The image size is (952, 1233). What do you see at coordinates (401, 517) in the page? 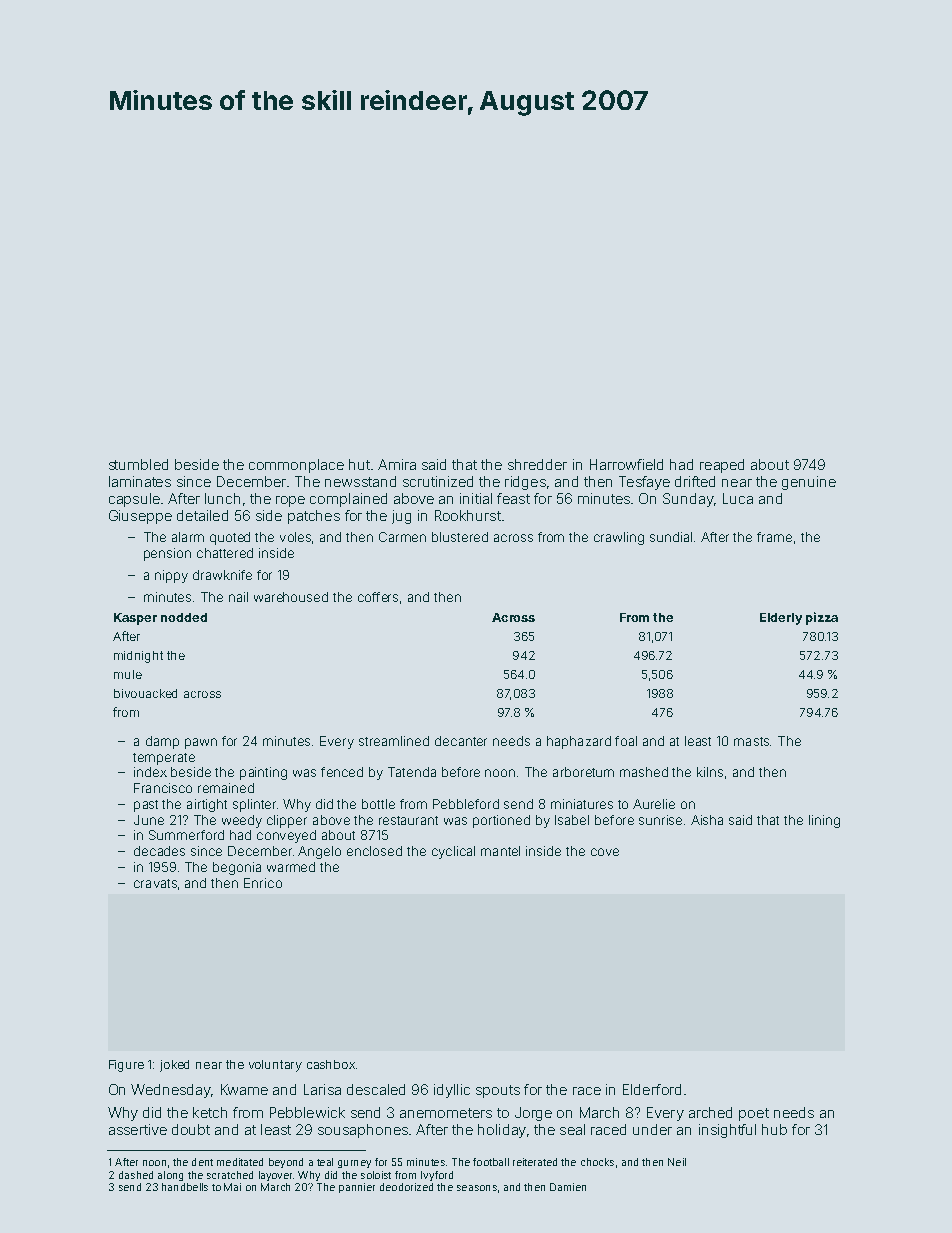
I see `jug` at bounding box center [401, 517].
